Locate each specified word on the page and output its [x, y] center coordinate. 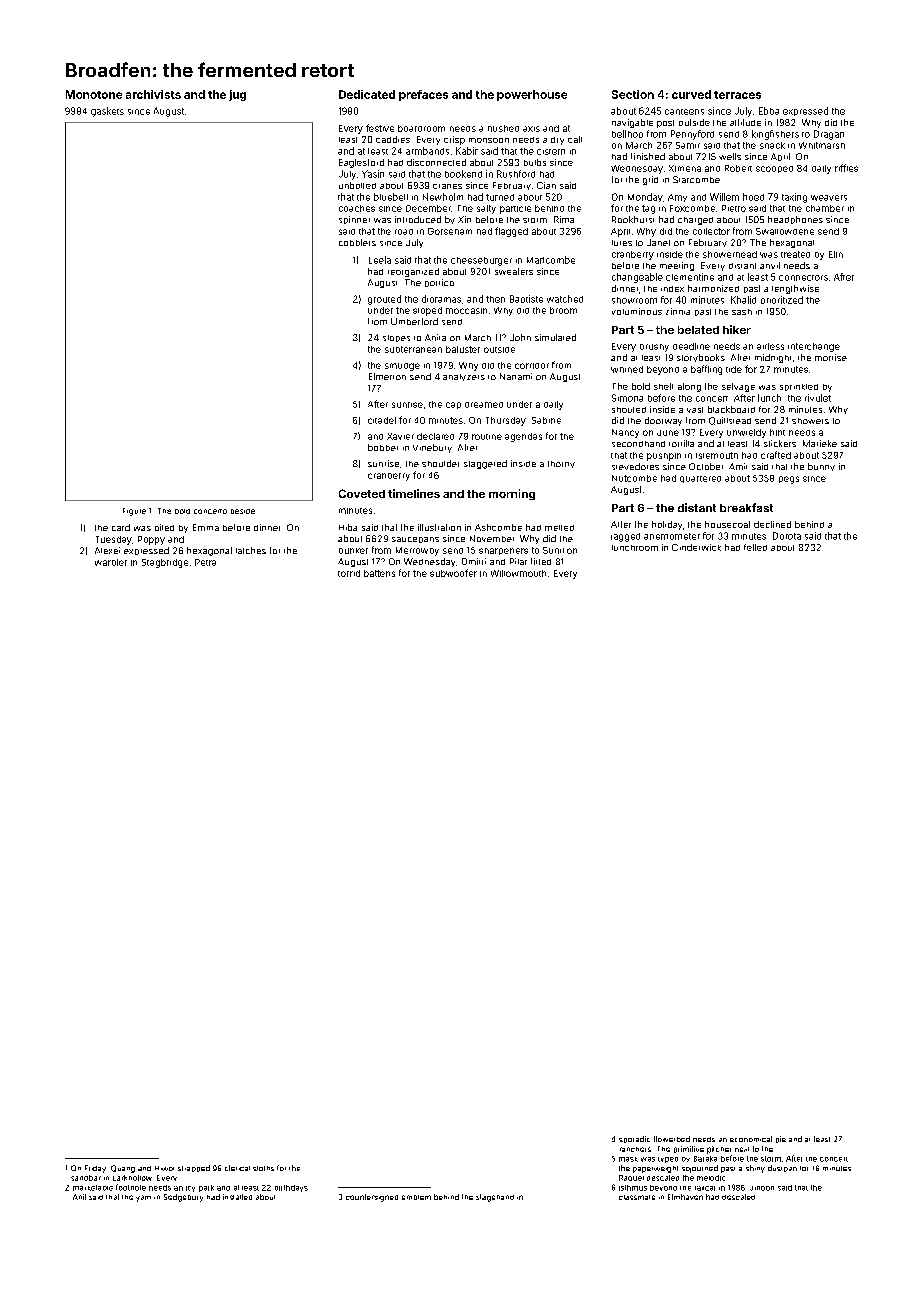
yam [143, 1198]
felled [755, 547]
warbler [111, 562]
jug [237, 95]
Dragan [829, 135]
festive [380, 128]
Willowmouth [518, 573]
